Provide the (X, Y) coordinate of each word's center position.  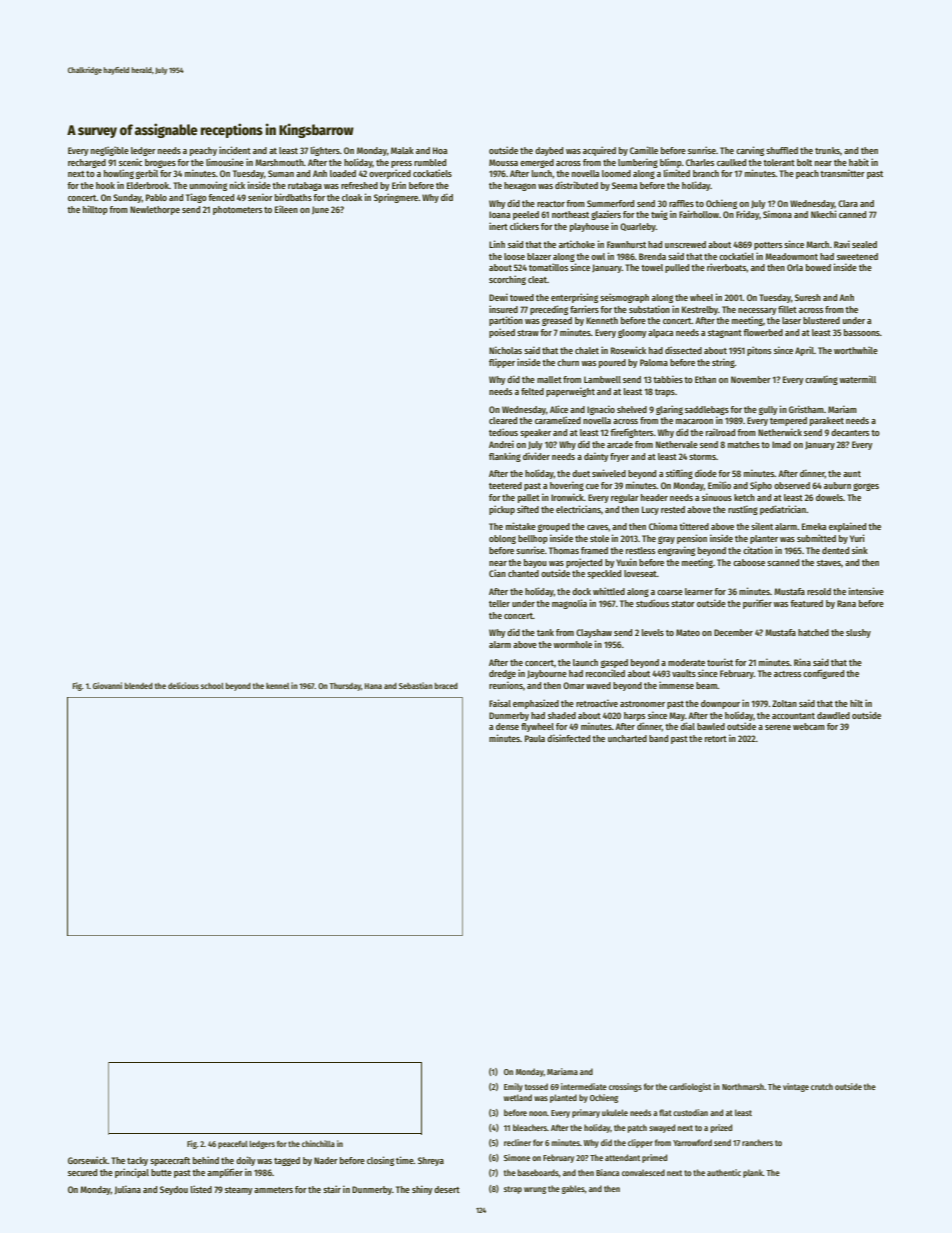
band (658, 738)
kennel (277, 686)
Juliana (128, 1189)
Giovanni (107, 685)
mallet (549, 379)
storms (702, 457)
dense (507, 726)
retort (716, 739)
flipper (502, 363)
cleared (503, 420)
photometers (237, 210)
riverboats (727, 267)
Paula (535, 738)
